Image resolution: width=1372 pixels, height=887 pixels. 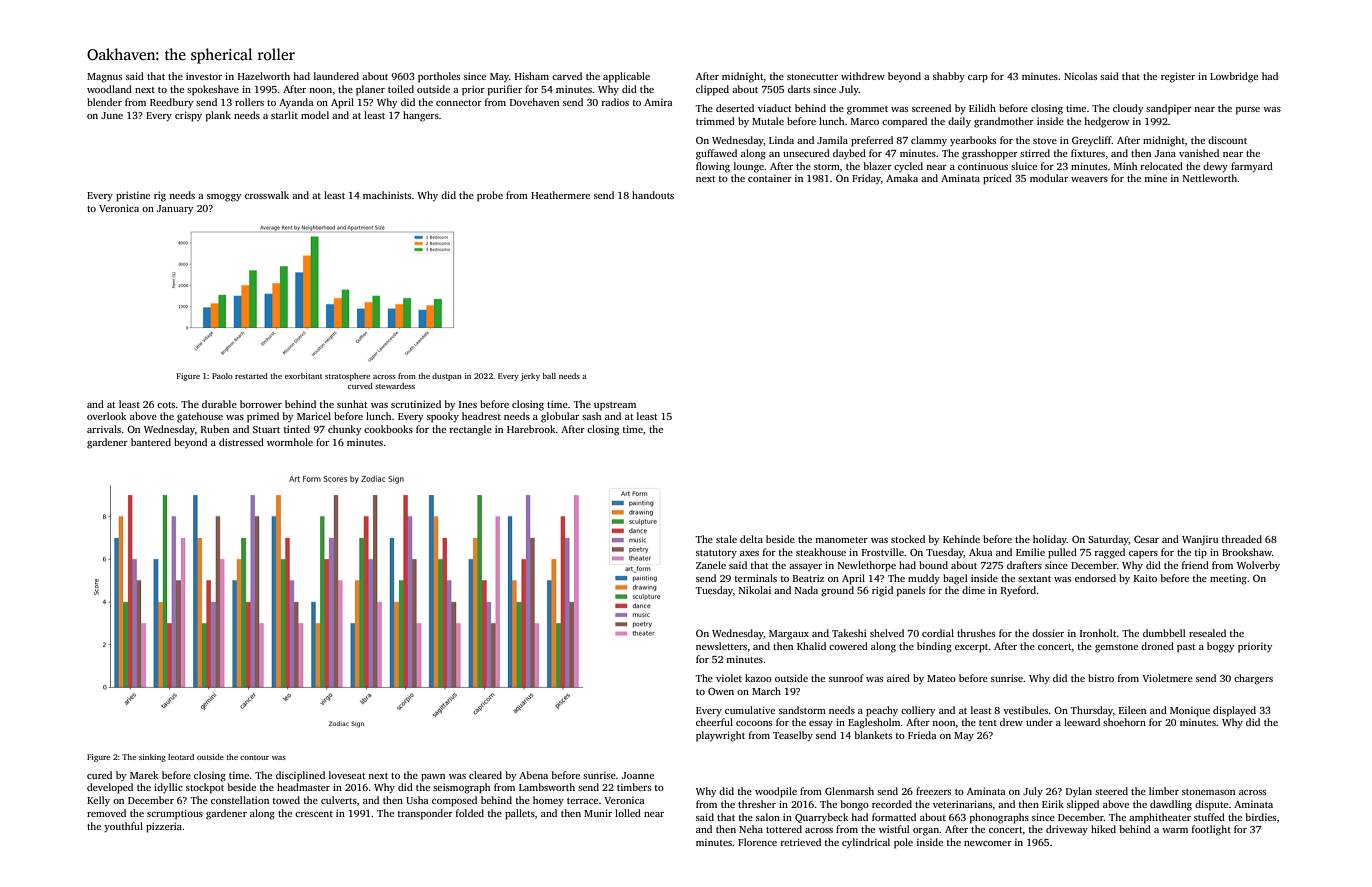 I want to click on stonecutter, so click(x=812, y=77).
